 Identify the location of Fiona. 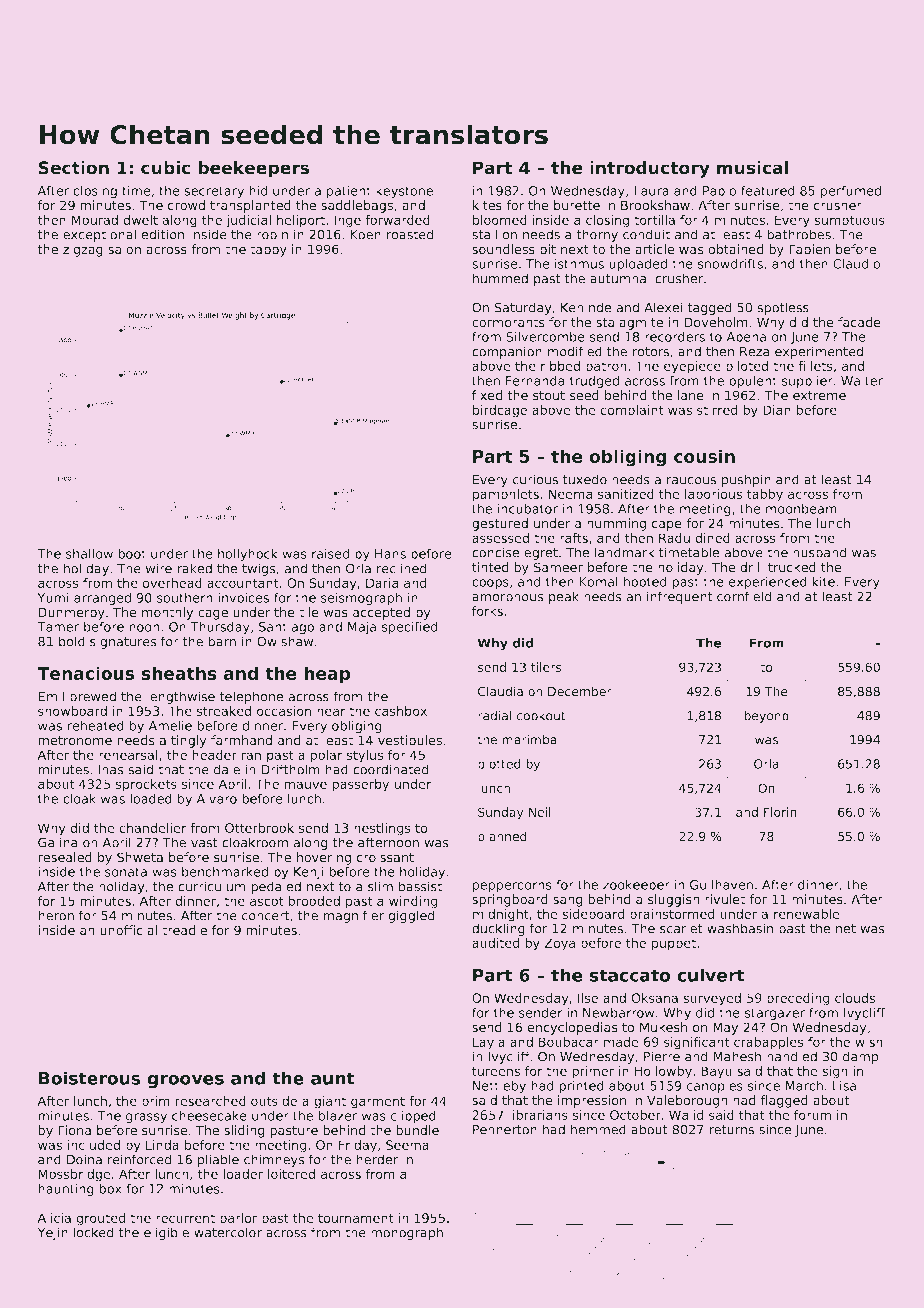
(74, 1130).
